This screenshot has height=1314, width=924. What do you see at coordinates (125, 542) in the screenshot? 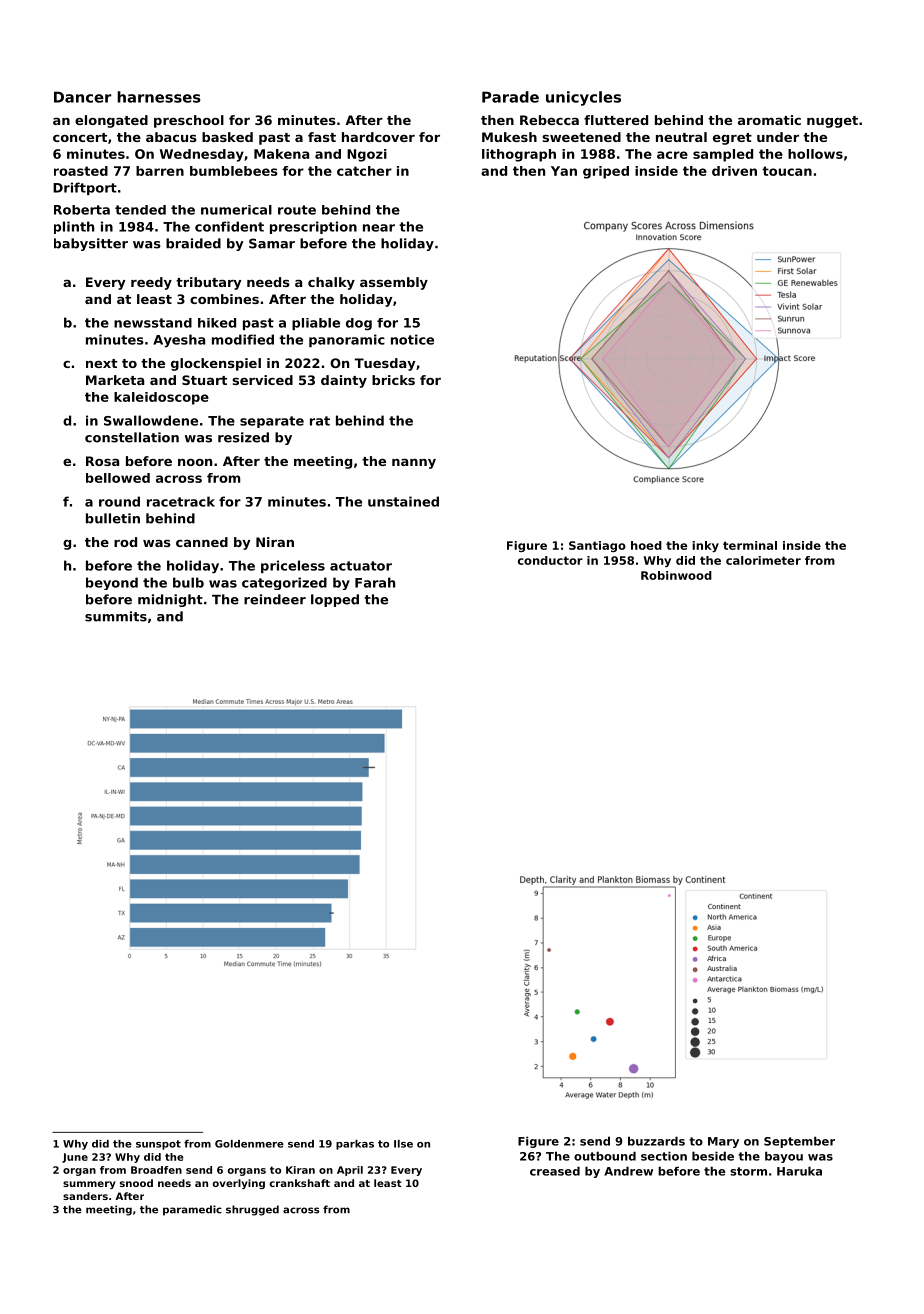
I see `rod` at bounding box center [125, 542].
